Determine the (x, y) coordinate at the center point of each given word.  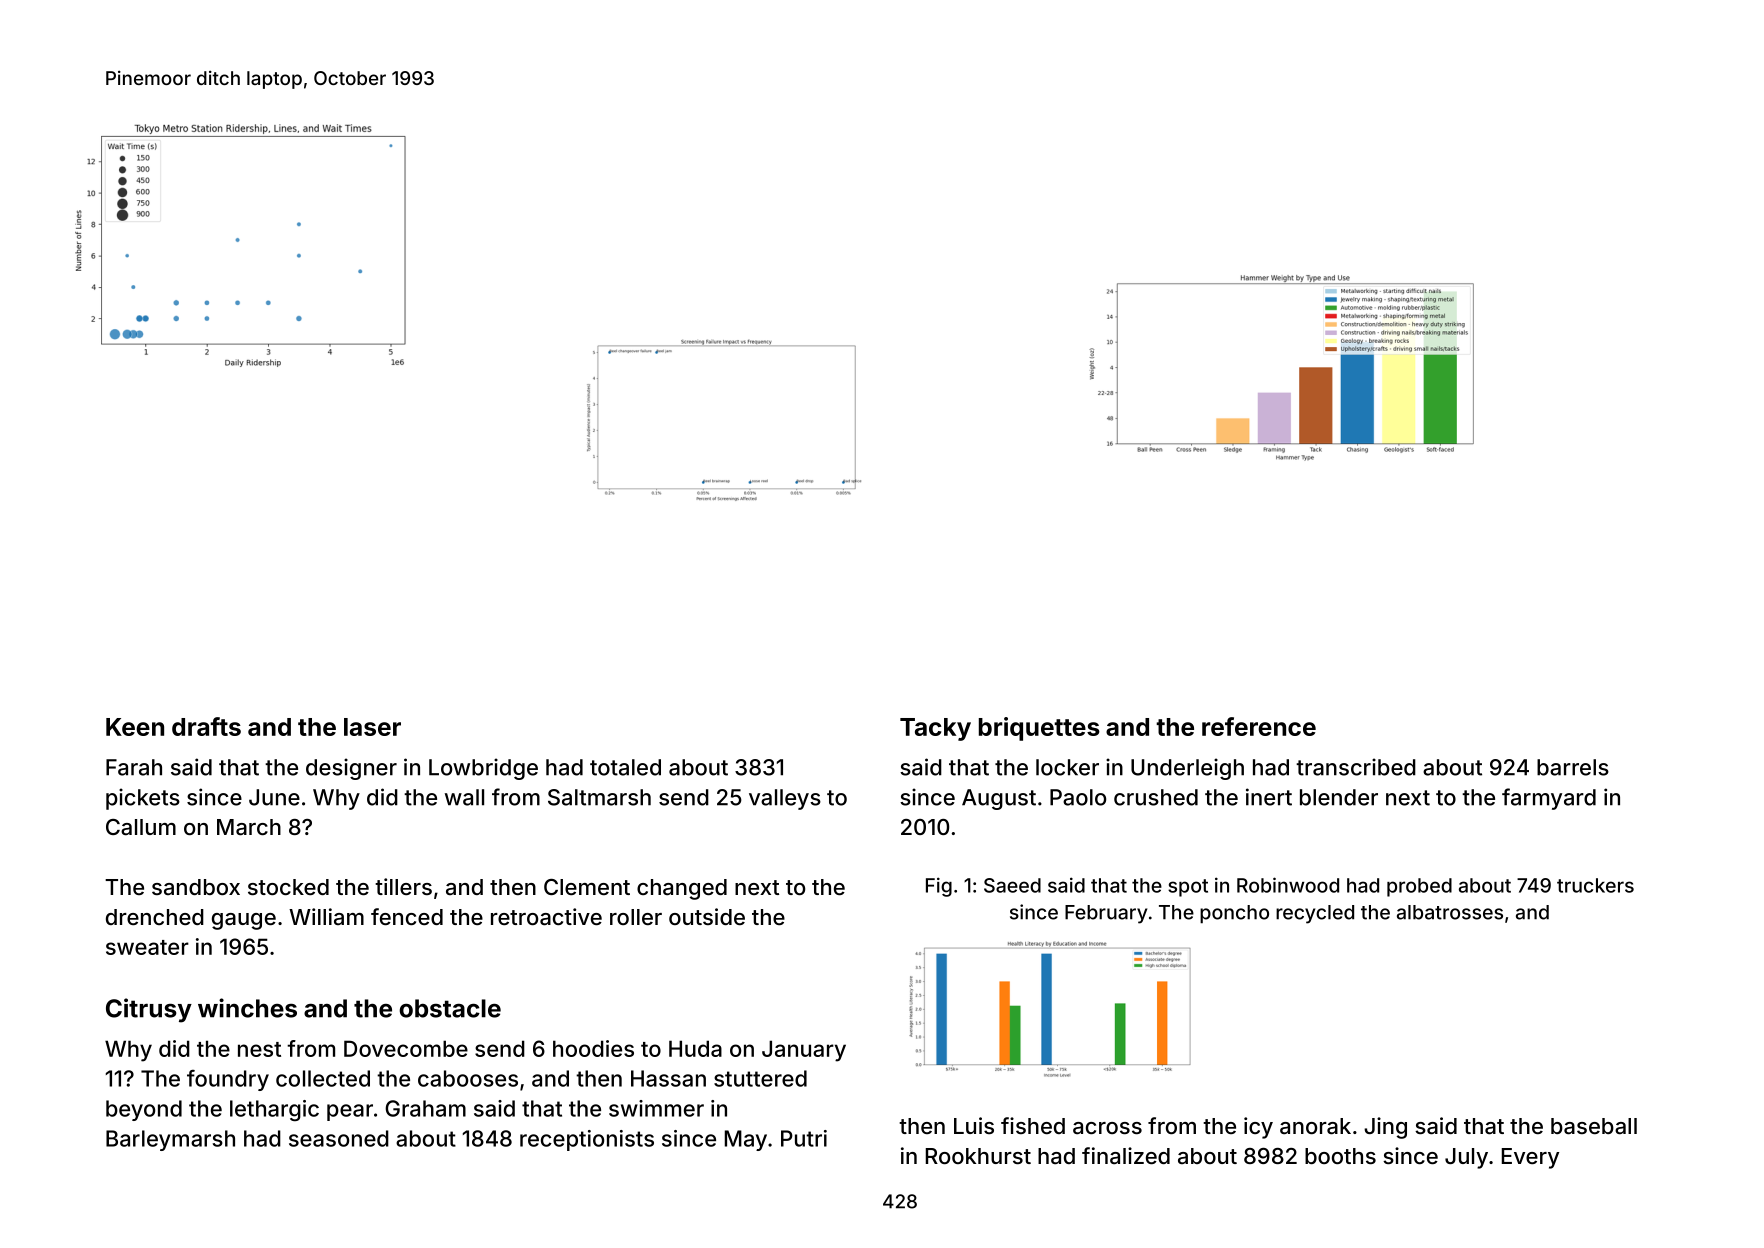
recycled (1315, 914)
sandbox (196, 887)
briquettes (1039, 729)
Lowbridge (483, 769)
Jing (1385, 1128)
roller (636, 917)
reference (1259, 726)
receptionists (587, 1140)
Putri (804, 1138)
